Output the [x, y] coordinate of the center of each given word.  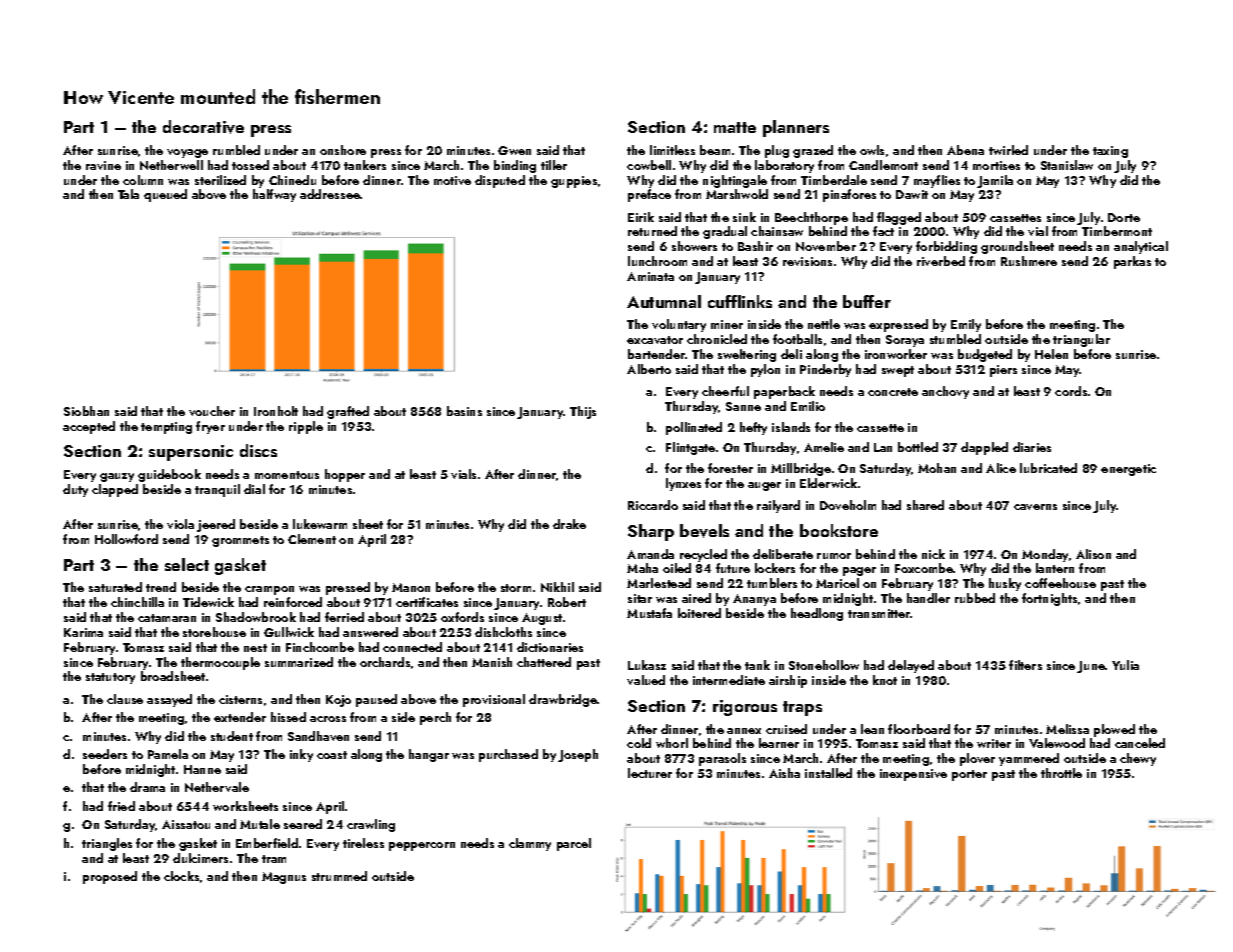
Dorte [1124, 217]
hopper [345, 475]
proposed [110, 877]
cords [1071, 391]
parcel [574, 844]
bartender [657, 354]
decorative [203, 127]
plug [777, 151]
